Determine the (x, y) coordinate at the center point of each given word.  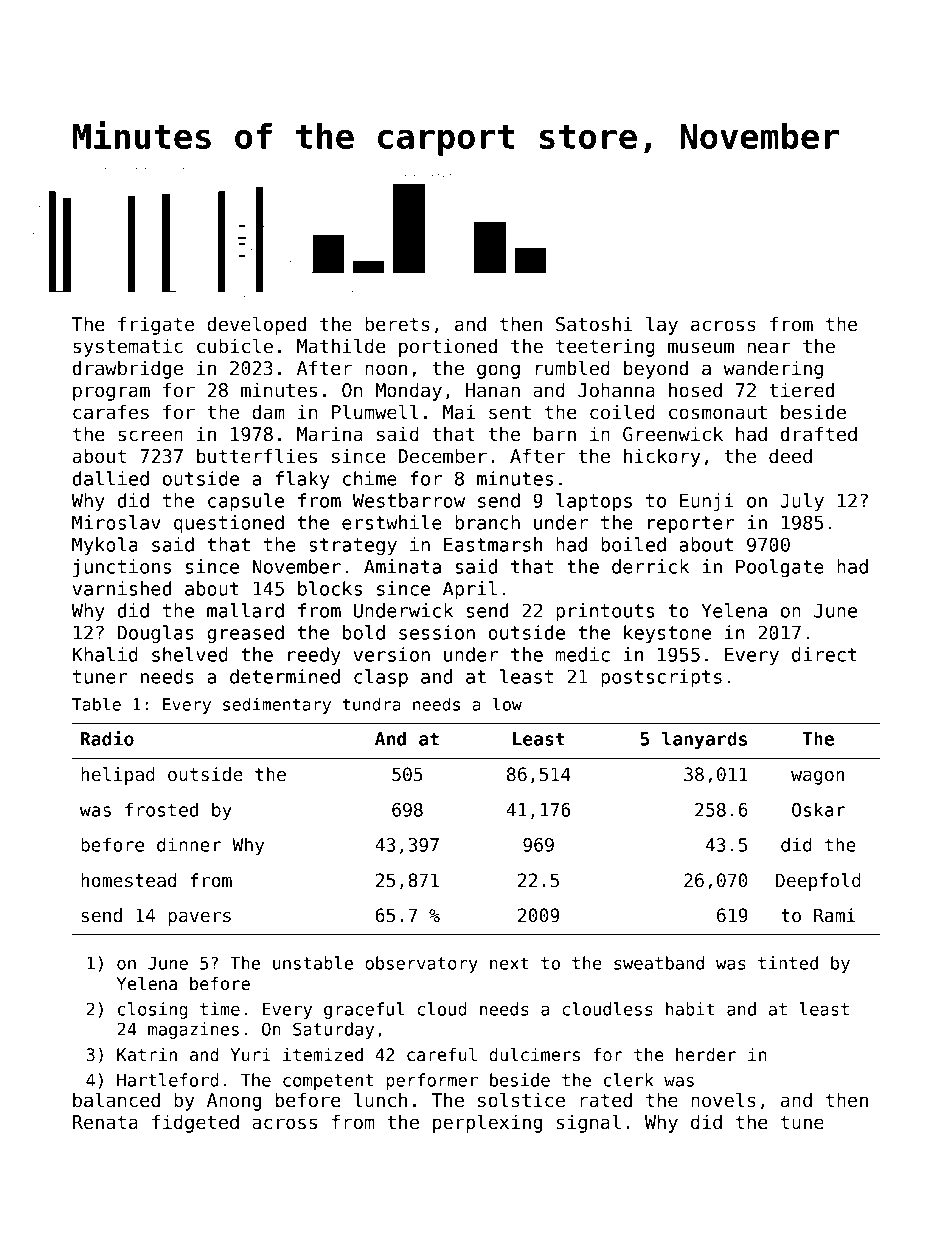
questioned (229, 524)
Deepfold (818, 882)
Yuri (251, 1054)
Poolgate (780, 568)
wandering (773, 369)
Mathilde (341, 346)
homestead (128, 880)
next (509, 963)
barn (555, 434)
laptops (594, 502)
